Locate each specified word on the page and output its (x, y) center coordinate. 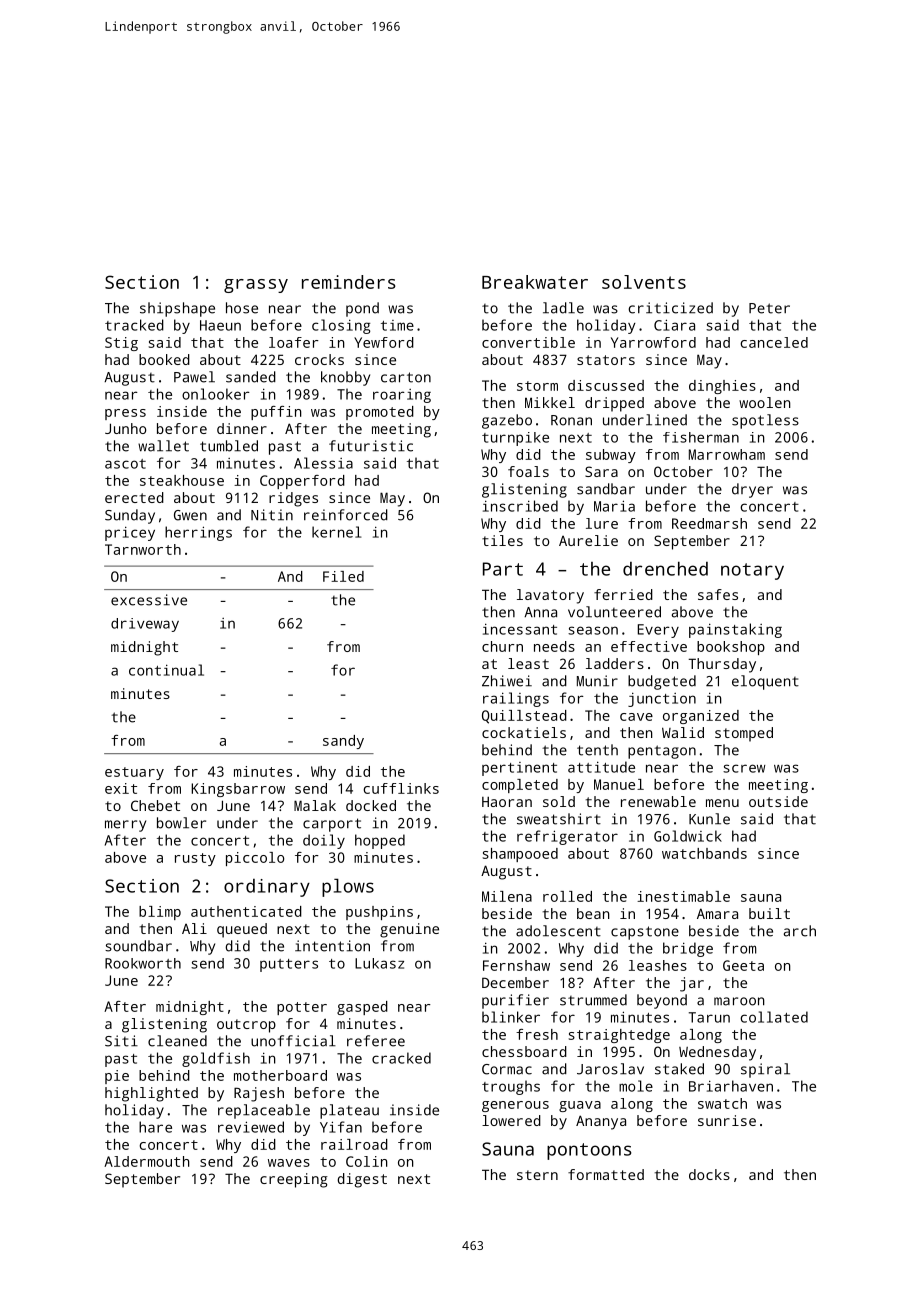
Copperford (302, 482)
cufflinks (401, 788)
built (769, 913)
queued (242, 930)
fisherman (701, 437)
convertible (528, 342)
